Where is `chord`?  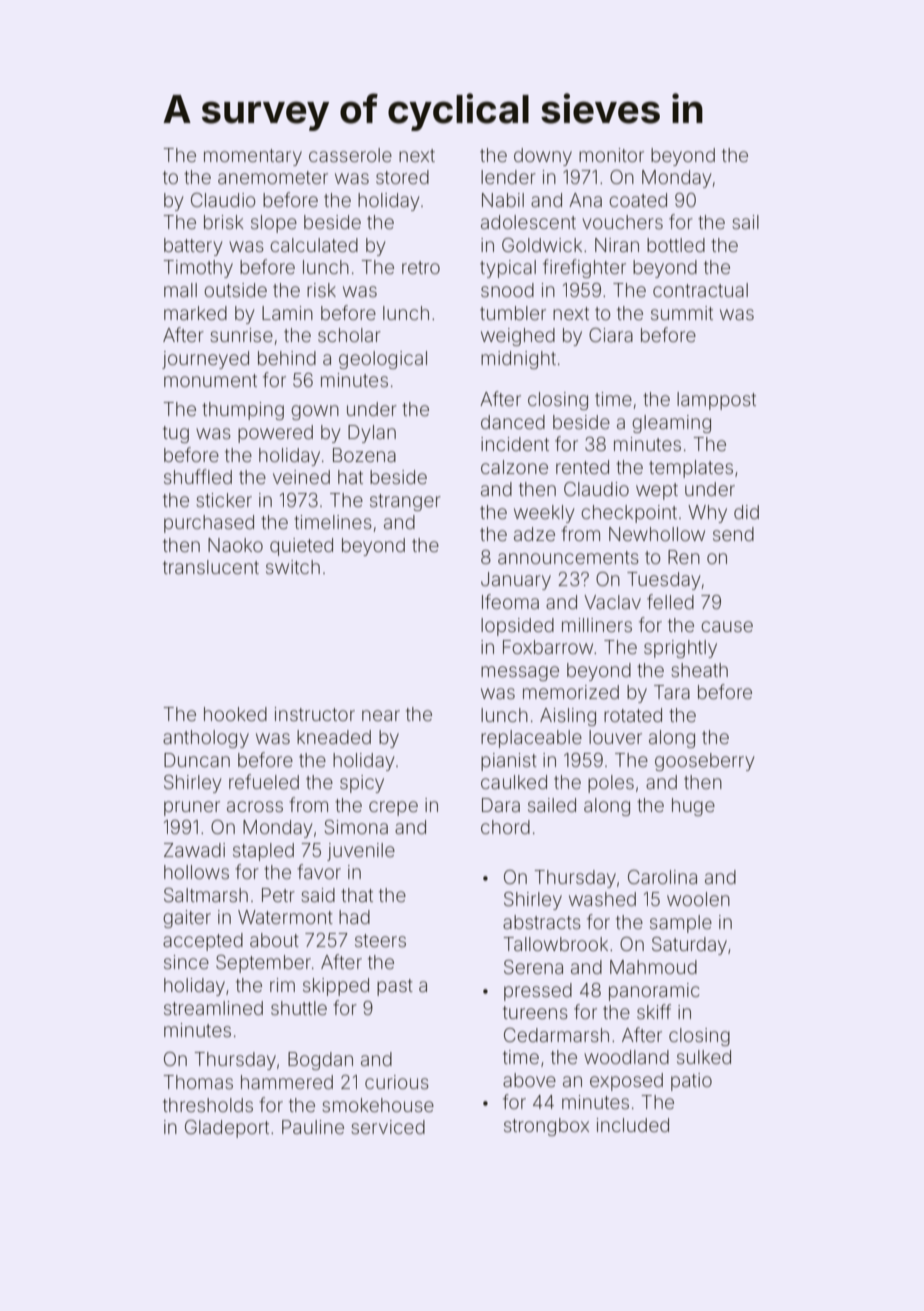 chord is located at coordinates (505, 827).
